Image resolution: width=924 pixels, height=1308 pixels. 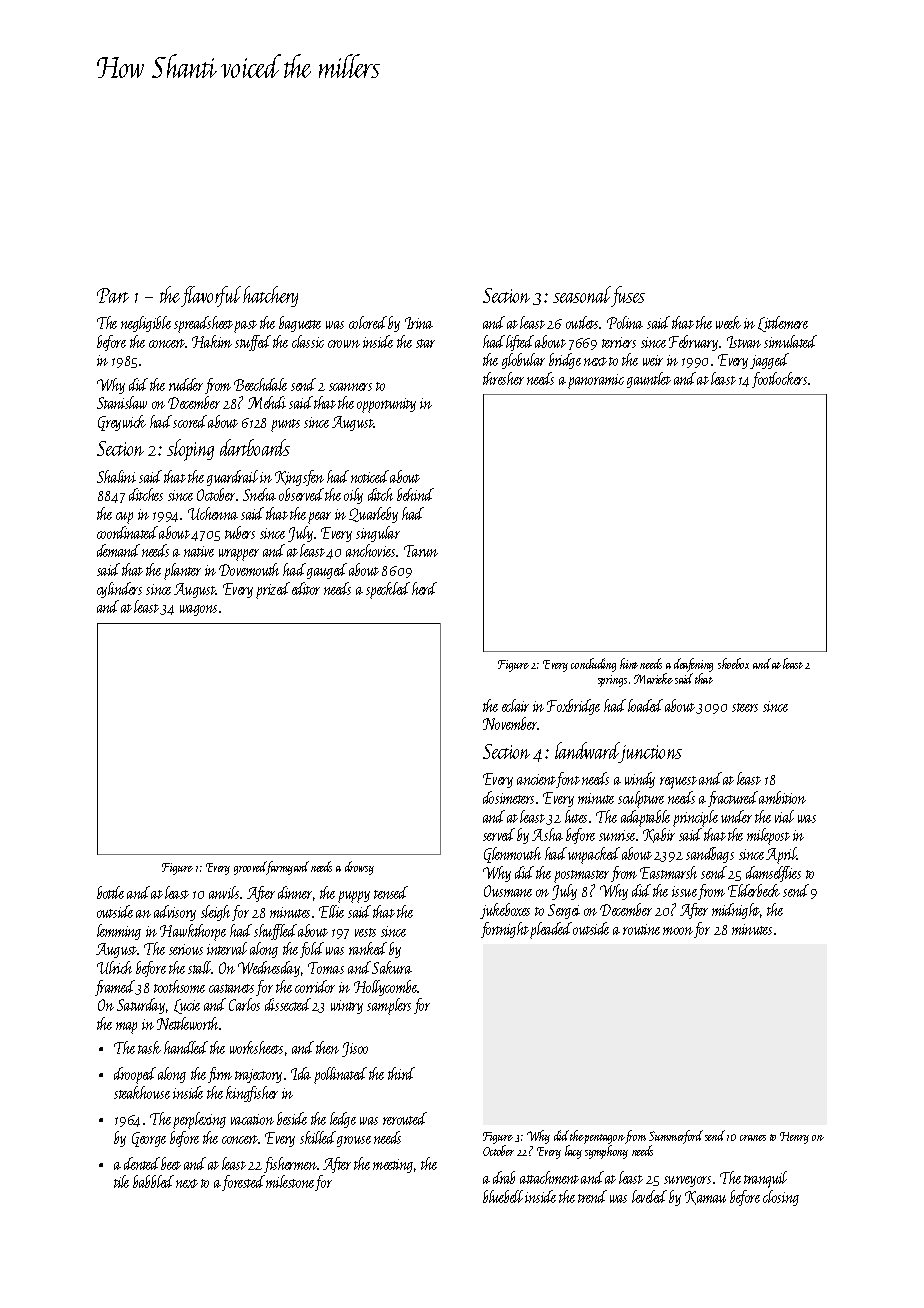 What do you see at coordinates (794, 1138) in the image?
I see `Henry` at bounding box center [794, 1138].
